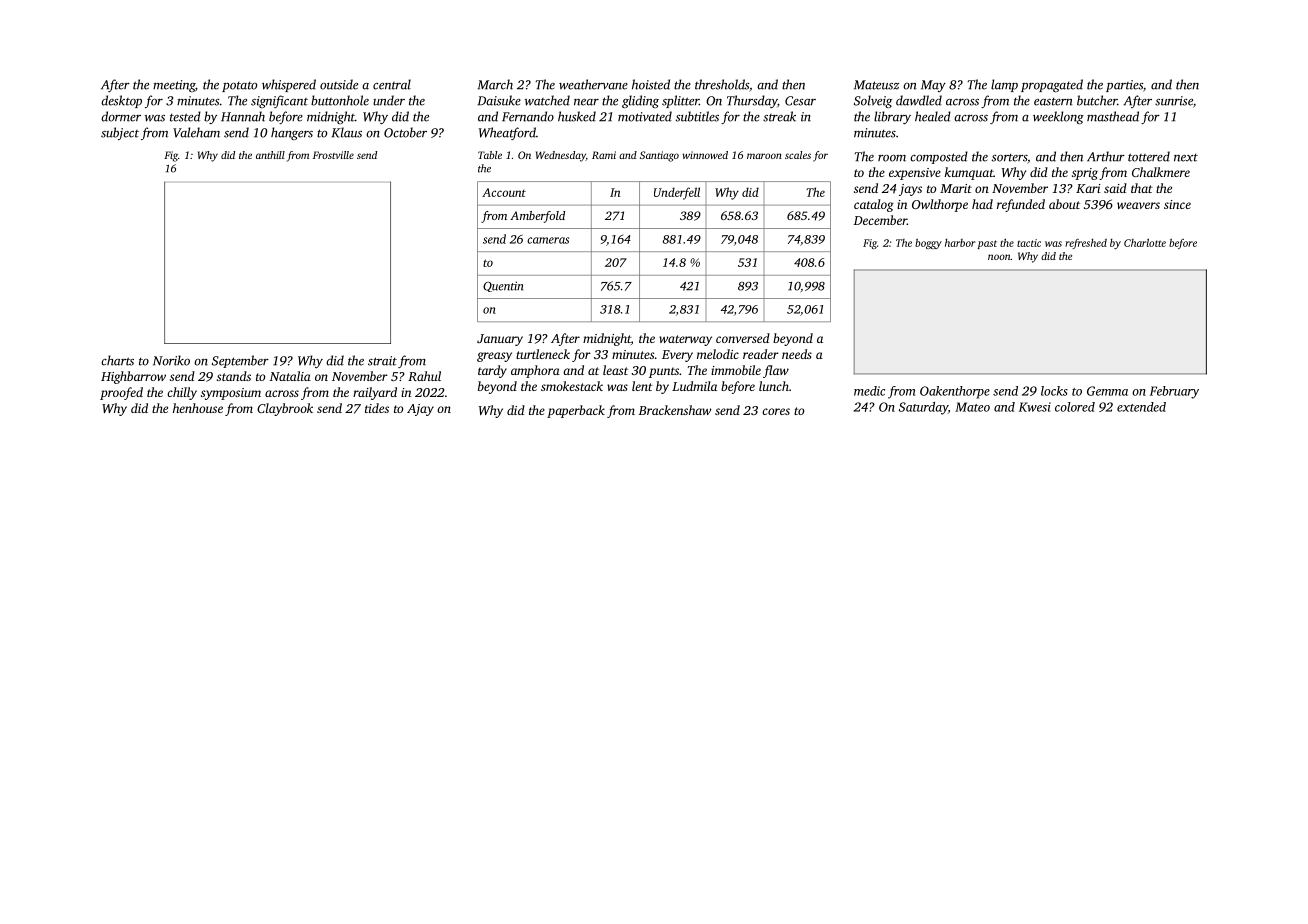 Image resolution: width=1308 pixels, height=924 pixels. What do you see at coordinates (874, 205) in the screenshot?
I see `catalog` at bounding box center [874, 205].
